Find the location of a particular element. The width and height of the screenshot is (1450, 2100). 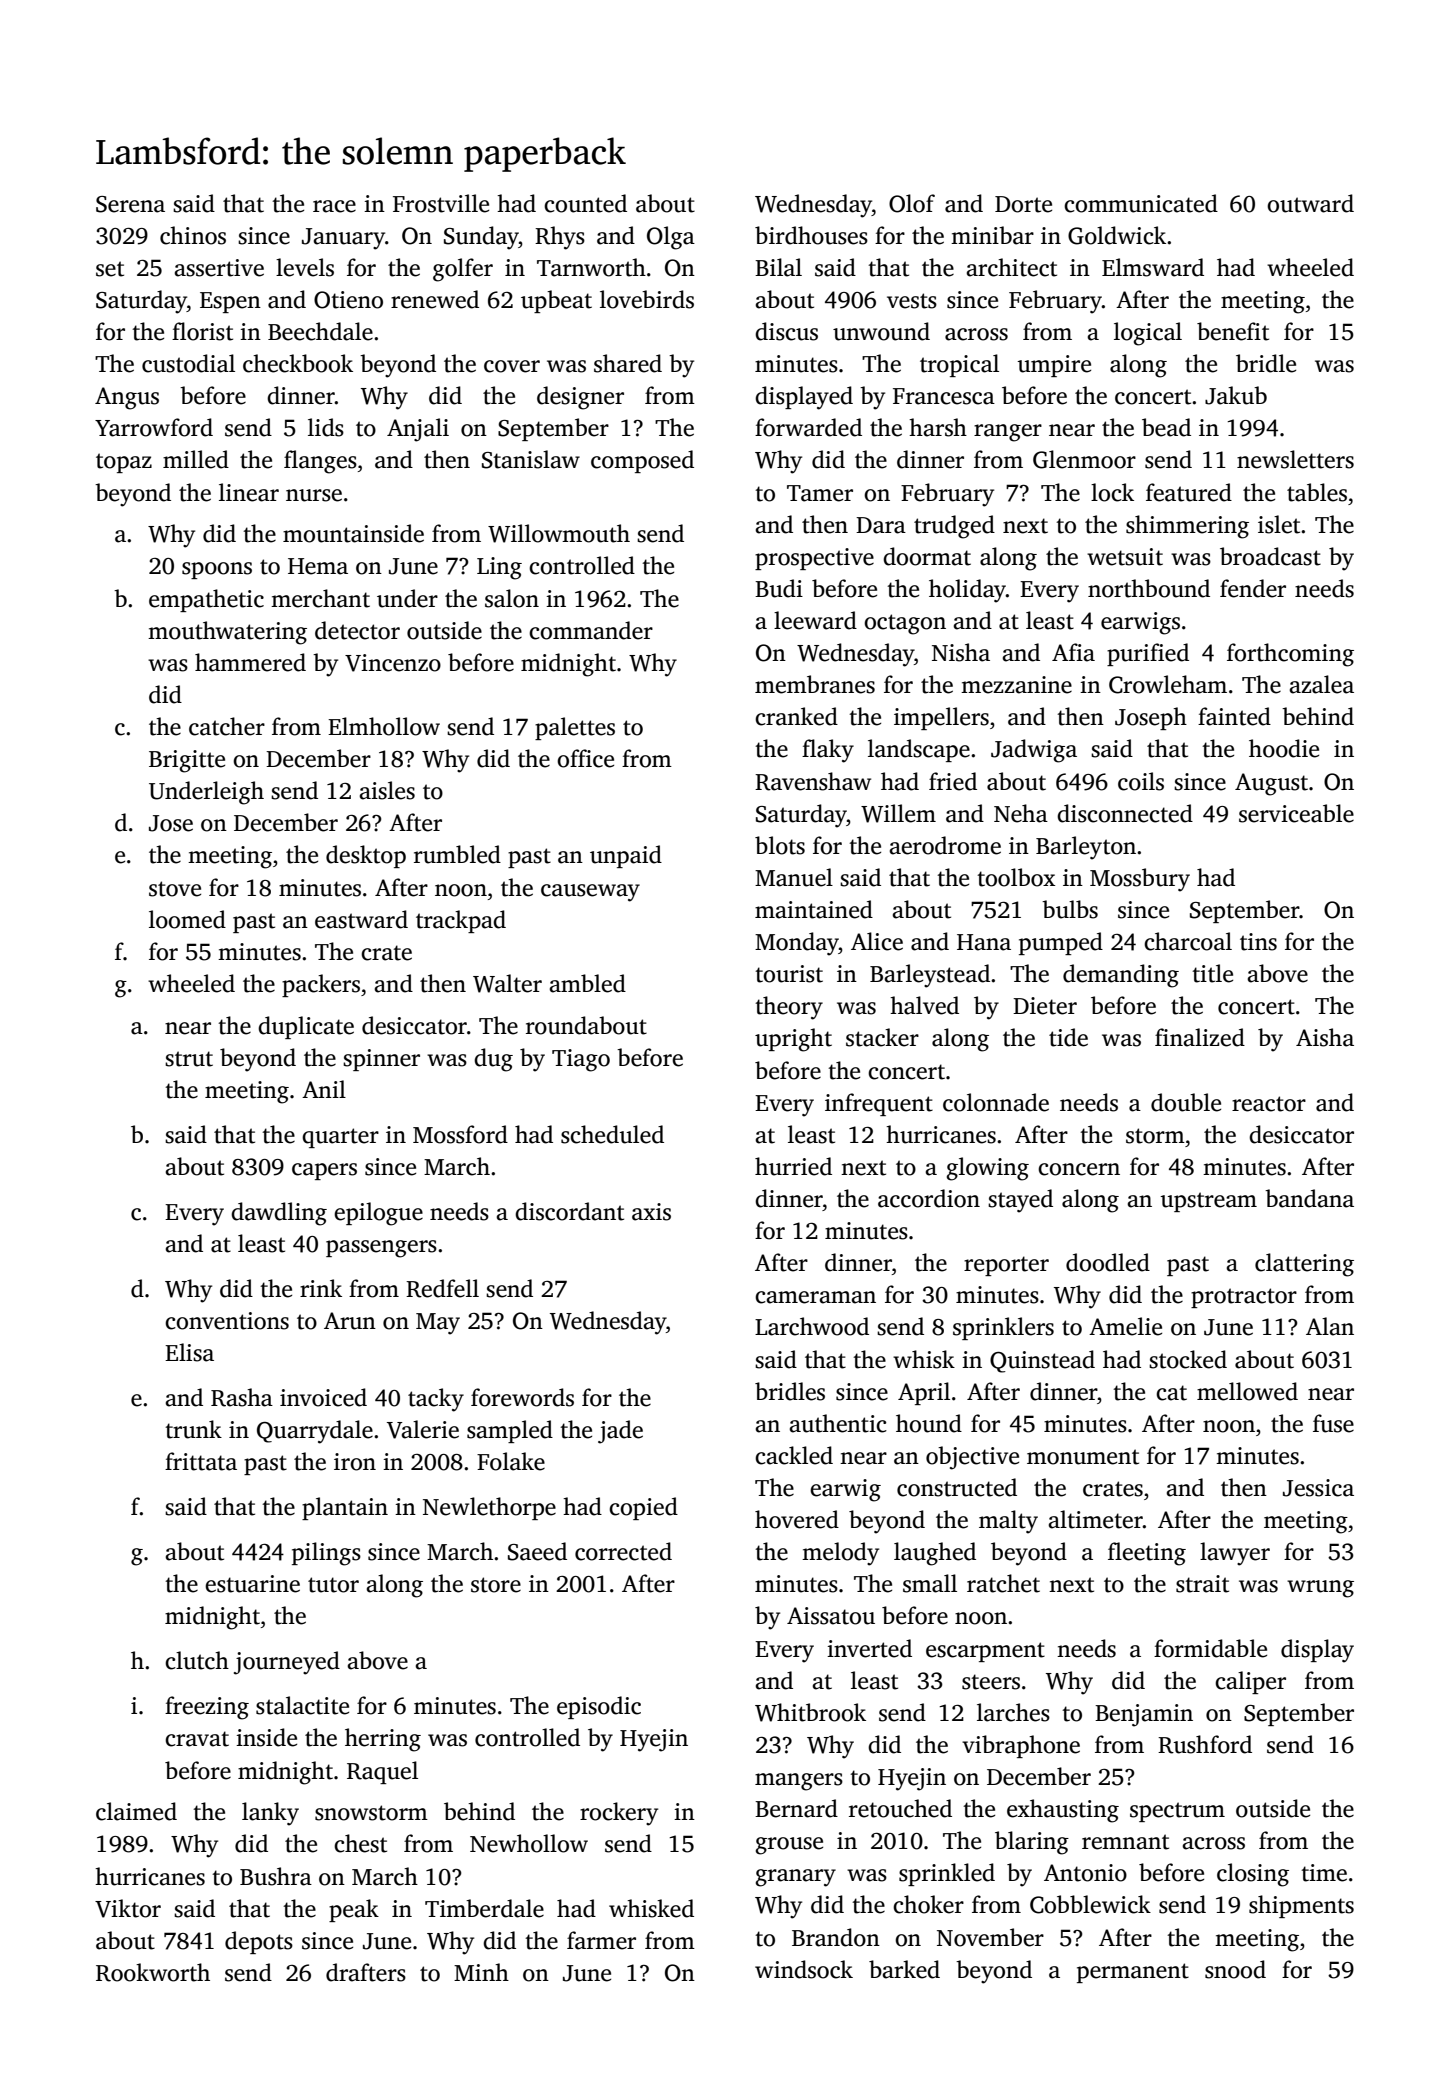

race is located at coordinates (334, 206).
